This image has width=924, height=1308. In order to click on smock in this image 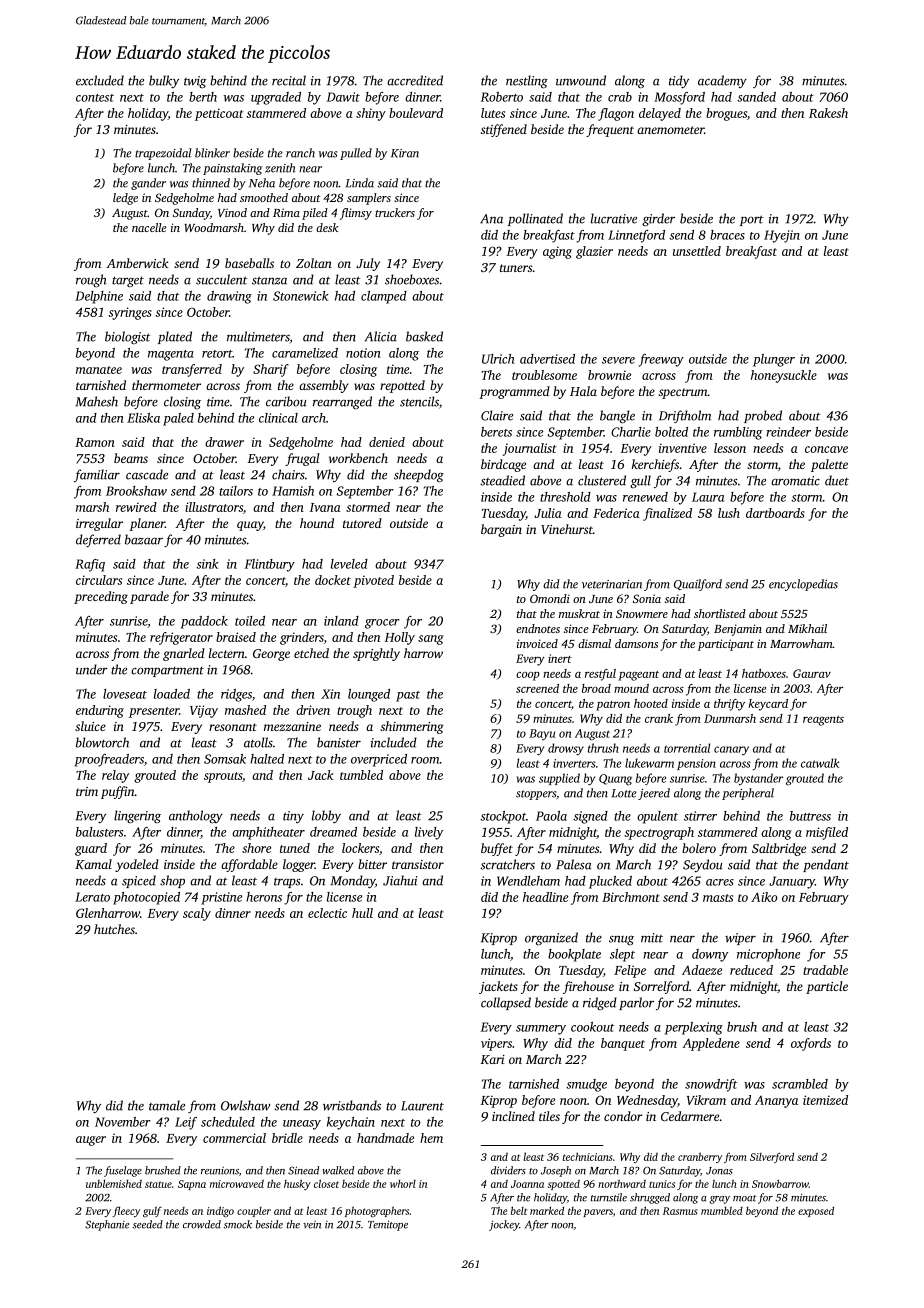, I will do `click(237, 1224)`.
